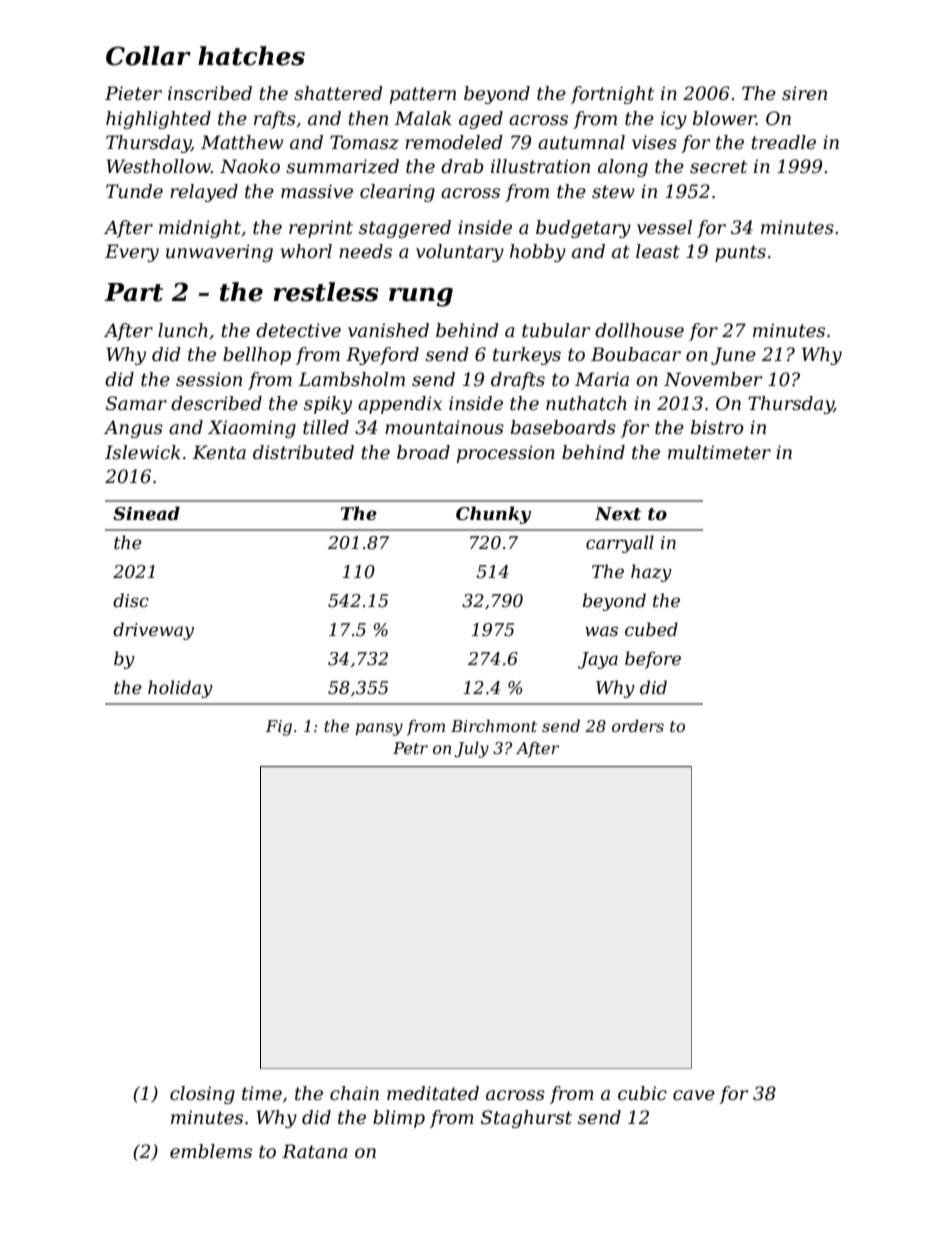 The image size is (952, 1233). I want to click on Chunky, so click(493, 515).
